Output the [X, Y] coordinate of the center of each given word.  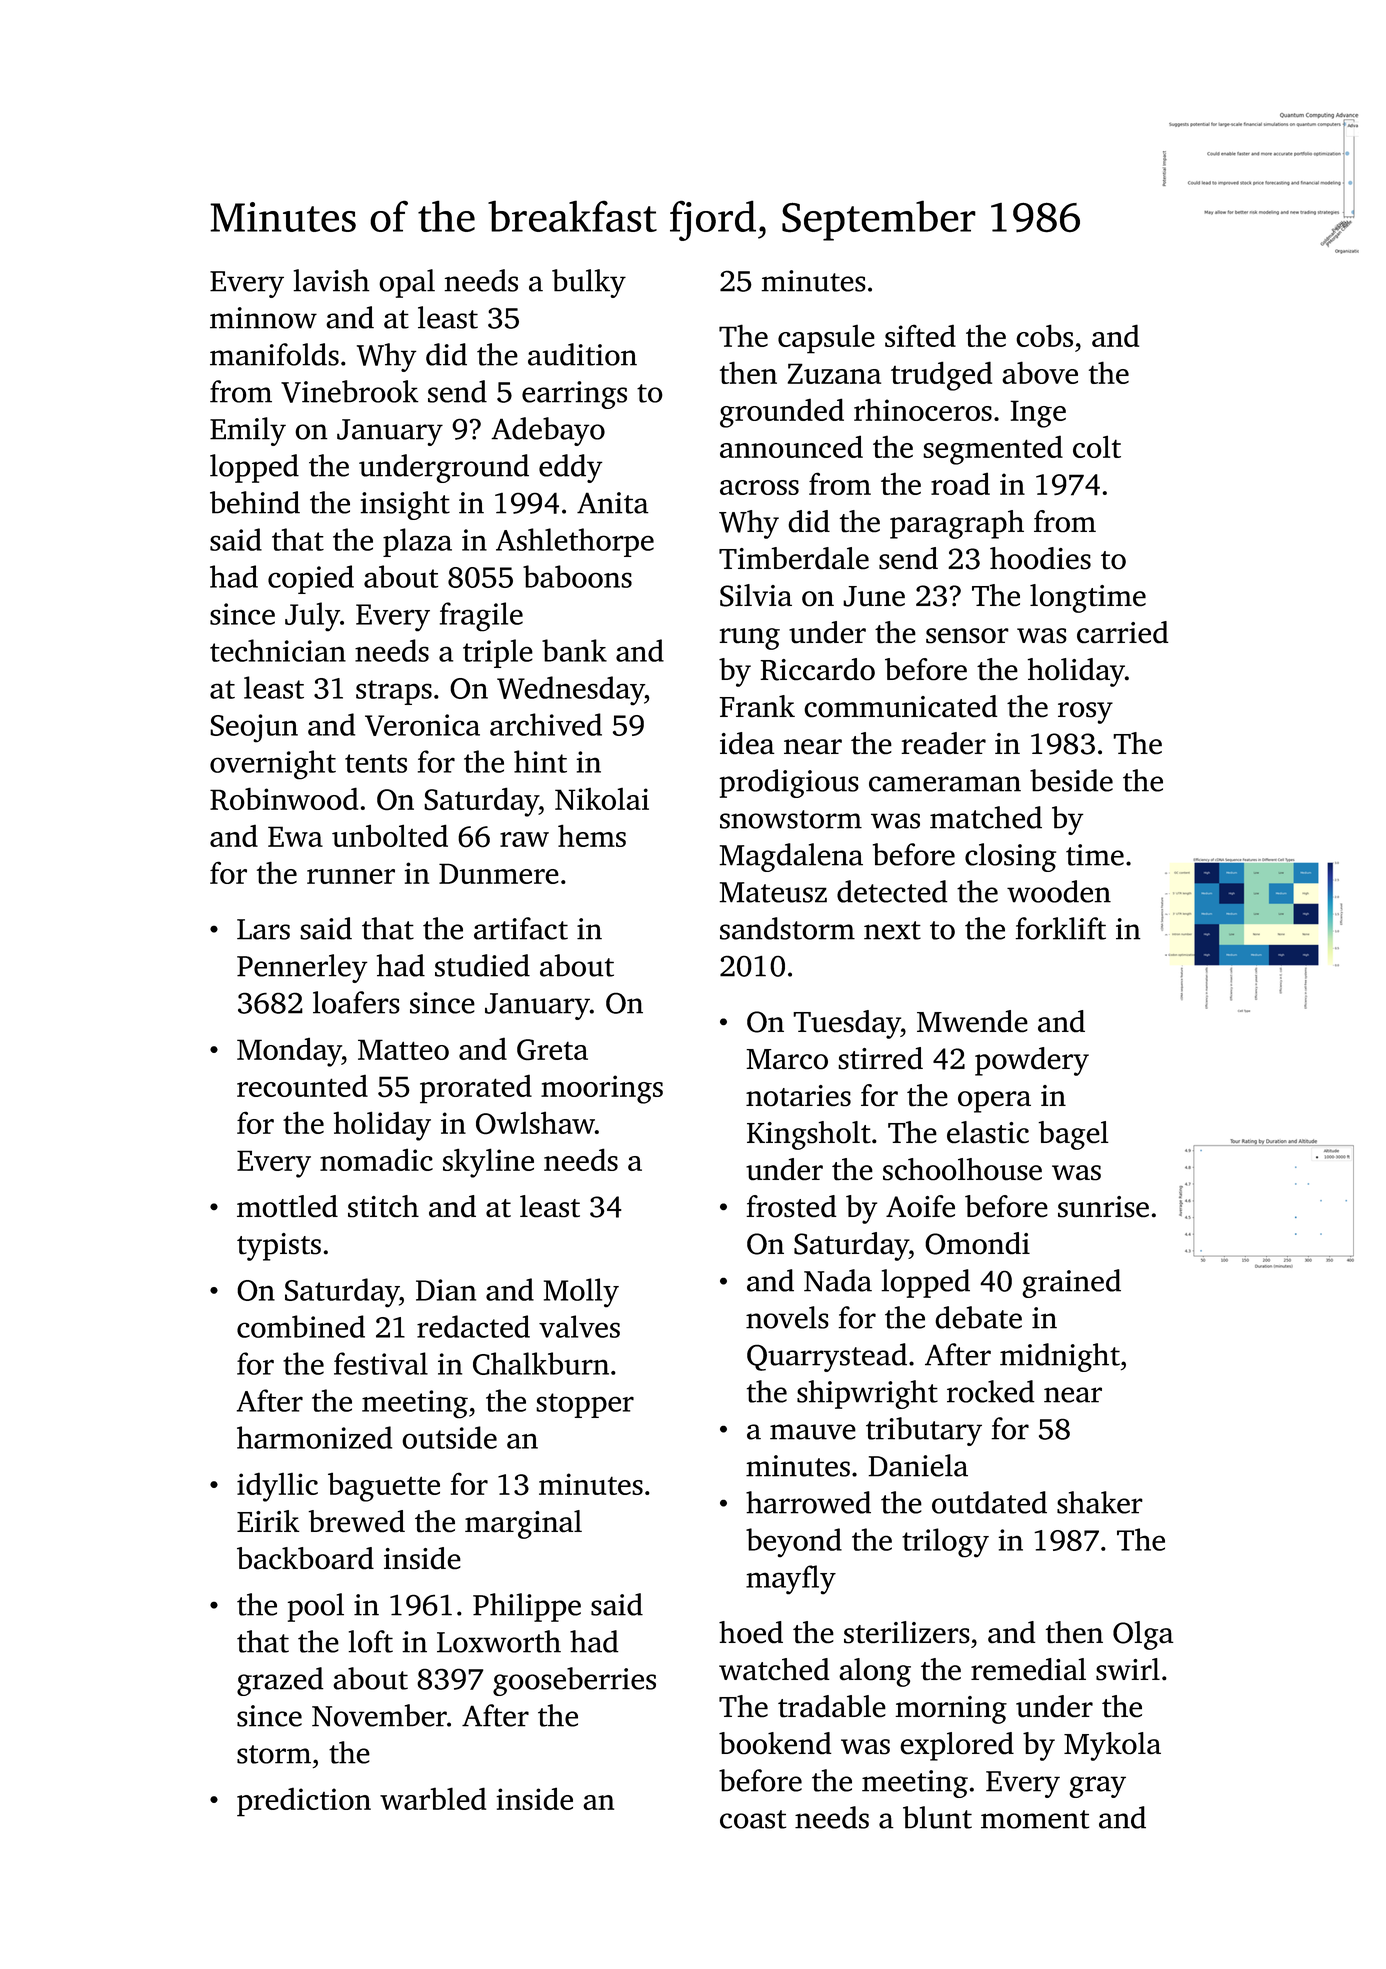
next [892, 930]
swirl [1128, 1669]
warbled [433, 1798]
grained [1071, 1283]
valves [579, 1326]
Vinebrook [350, 391]
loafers [356, 1002]
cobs [1044, 335]
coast [753, 1819]
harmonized [314, 1437]
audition [582, 354]
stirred [880, 1058]
